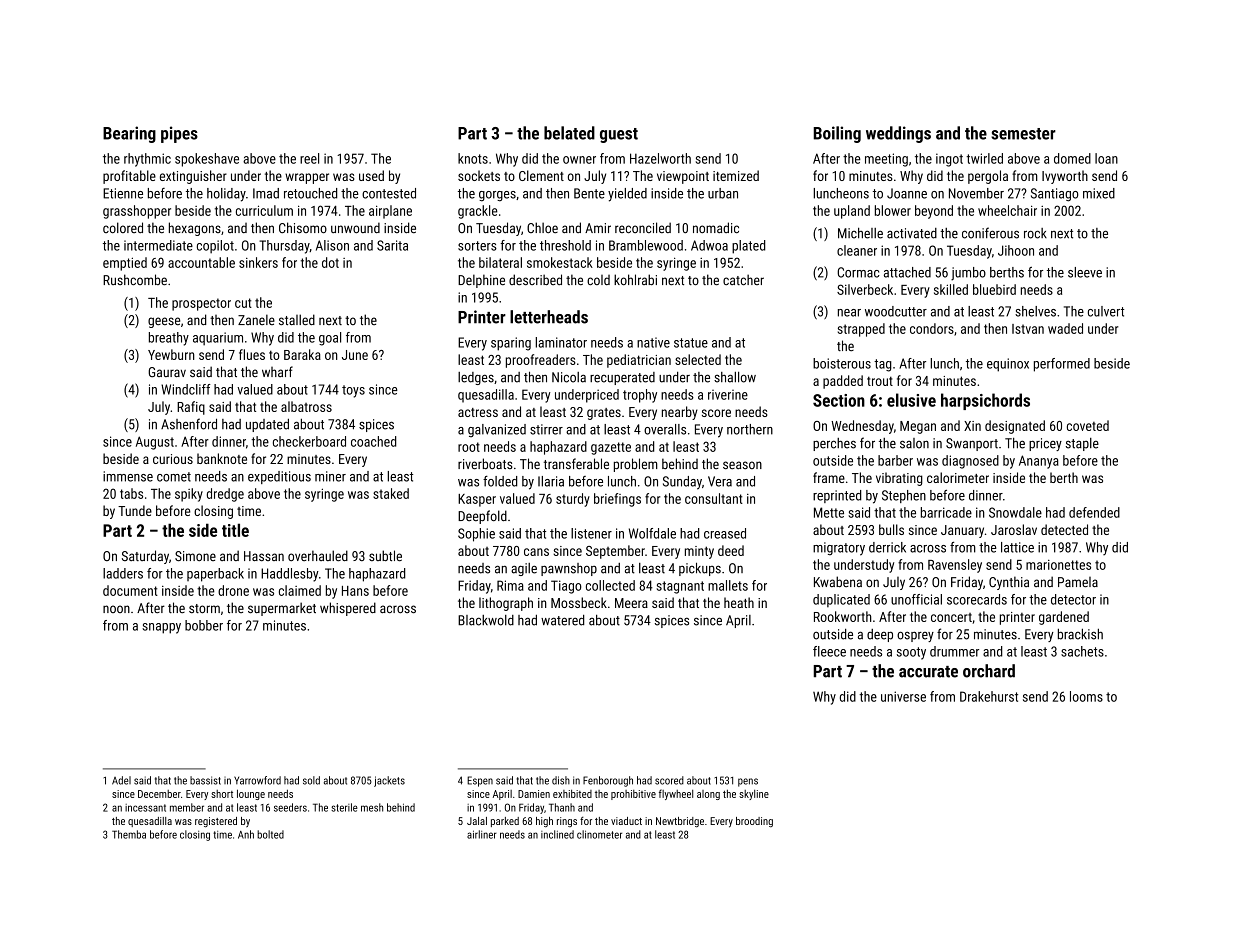 This screenshot has height=952, width=1233. What do you see at coordinates (739, 602) in the screenshot?
I see `heath` at bounding box center [739, 602].
